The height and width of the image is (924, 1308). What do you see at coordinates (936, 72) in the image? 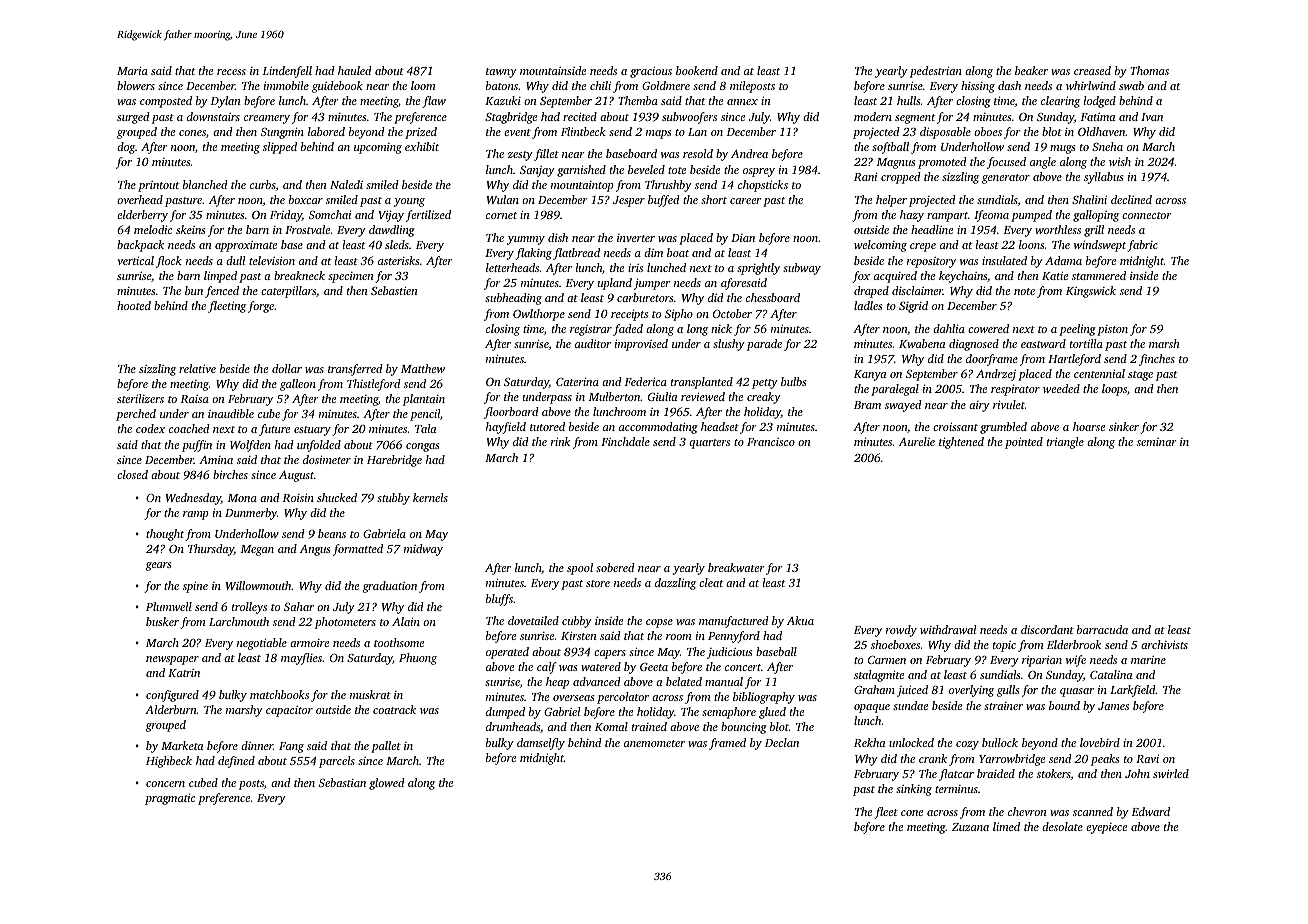
I see `pedestrian` at bounding box center [936, 72].
